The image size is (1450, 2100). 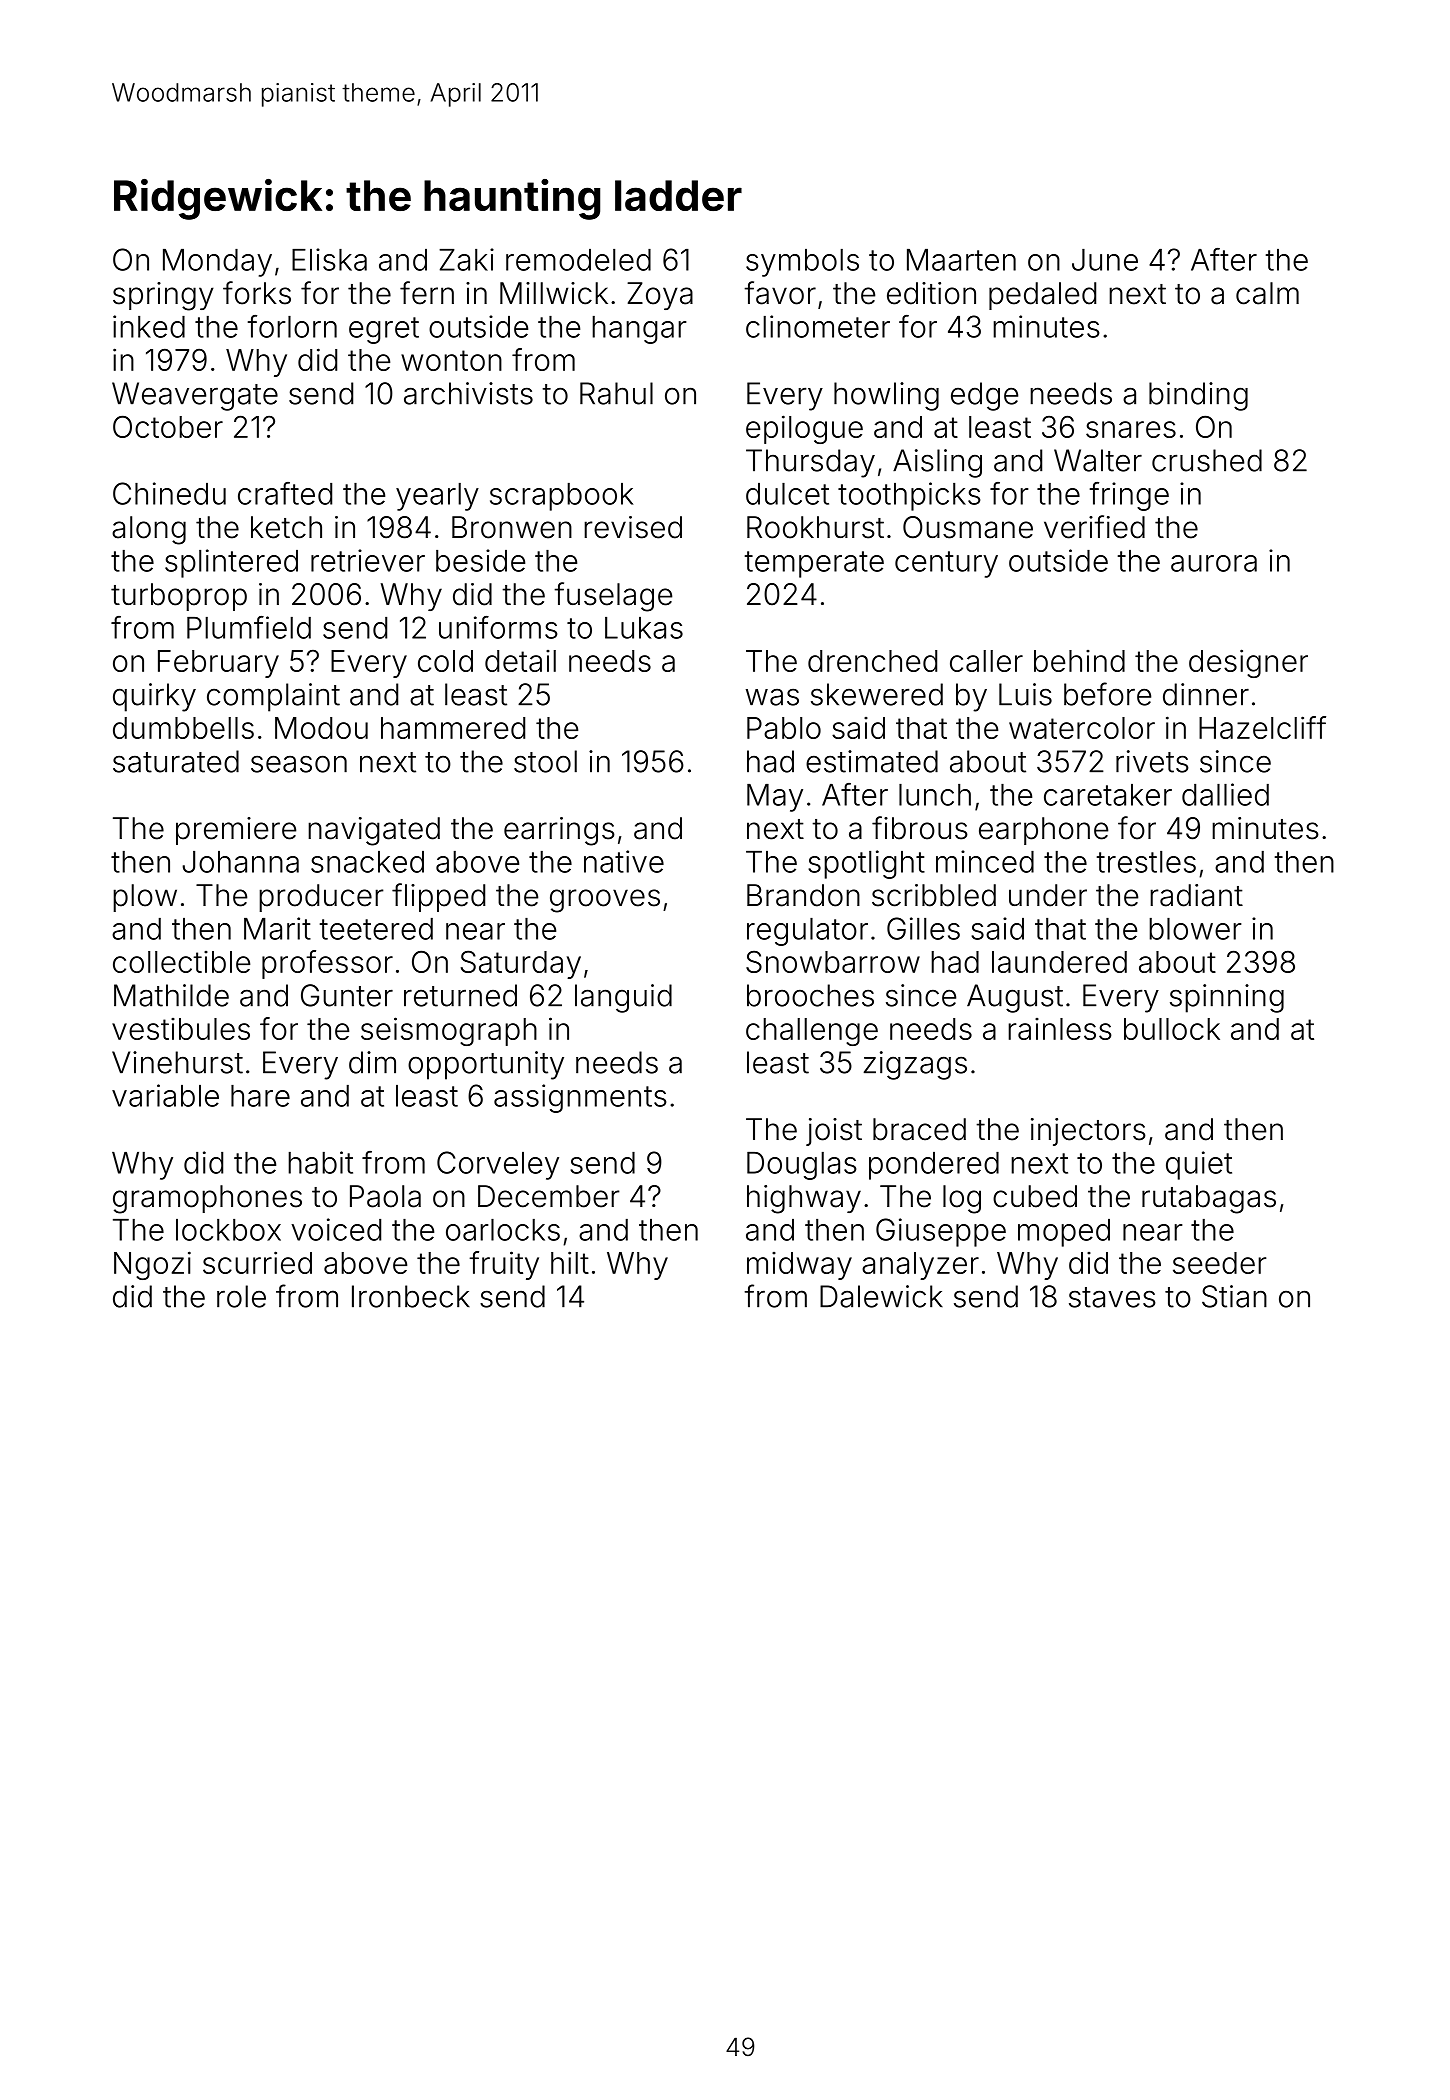 I want to click on blower, so click(x=1195, y=929).
